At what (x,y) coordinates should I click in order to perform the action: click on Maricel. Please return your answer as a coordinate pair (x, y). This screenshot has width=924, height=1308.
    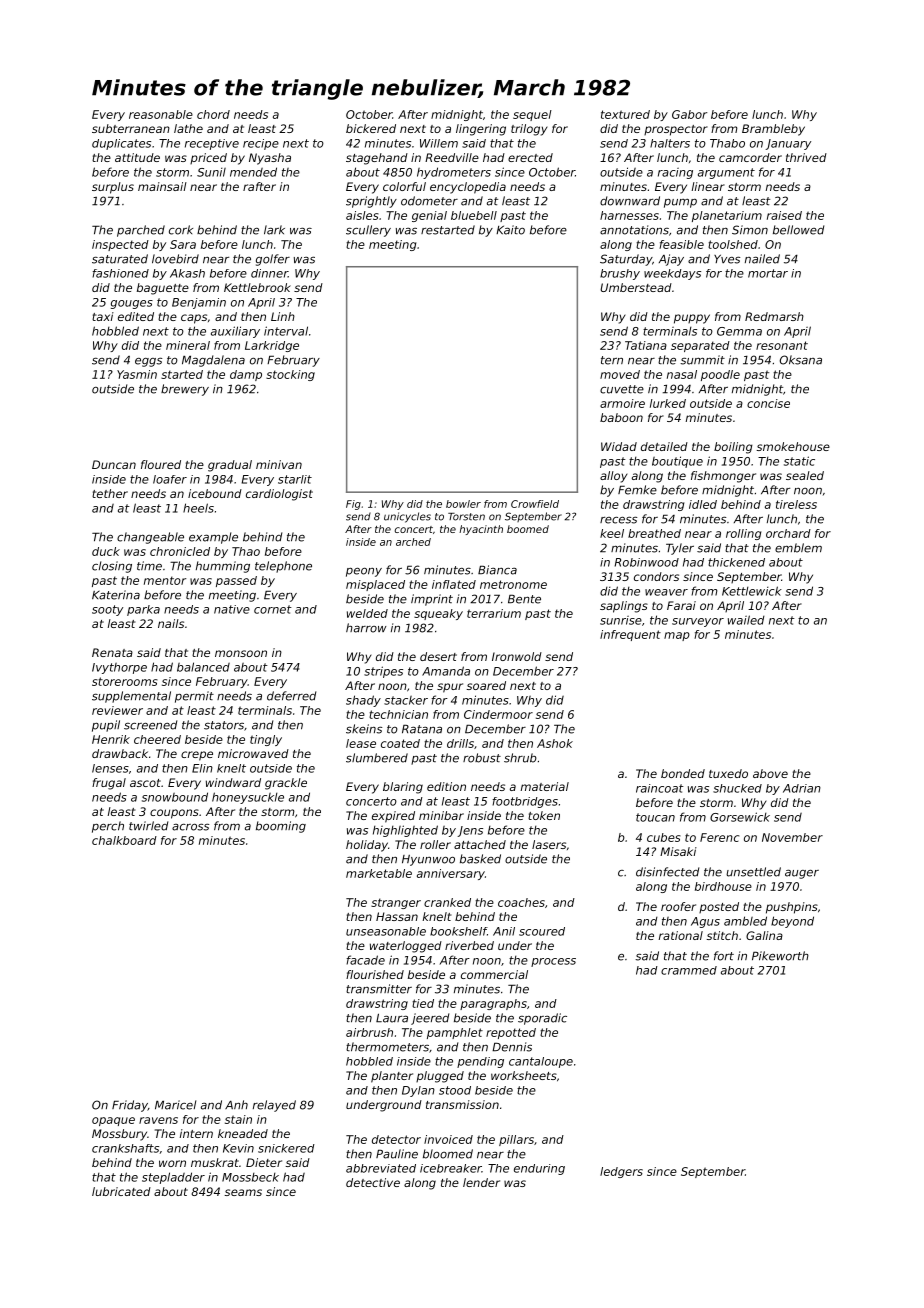
    Looking at the image, I should click on (175, 1105).
